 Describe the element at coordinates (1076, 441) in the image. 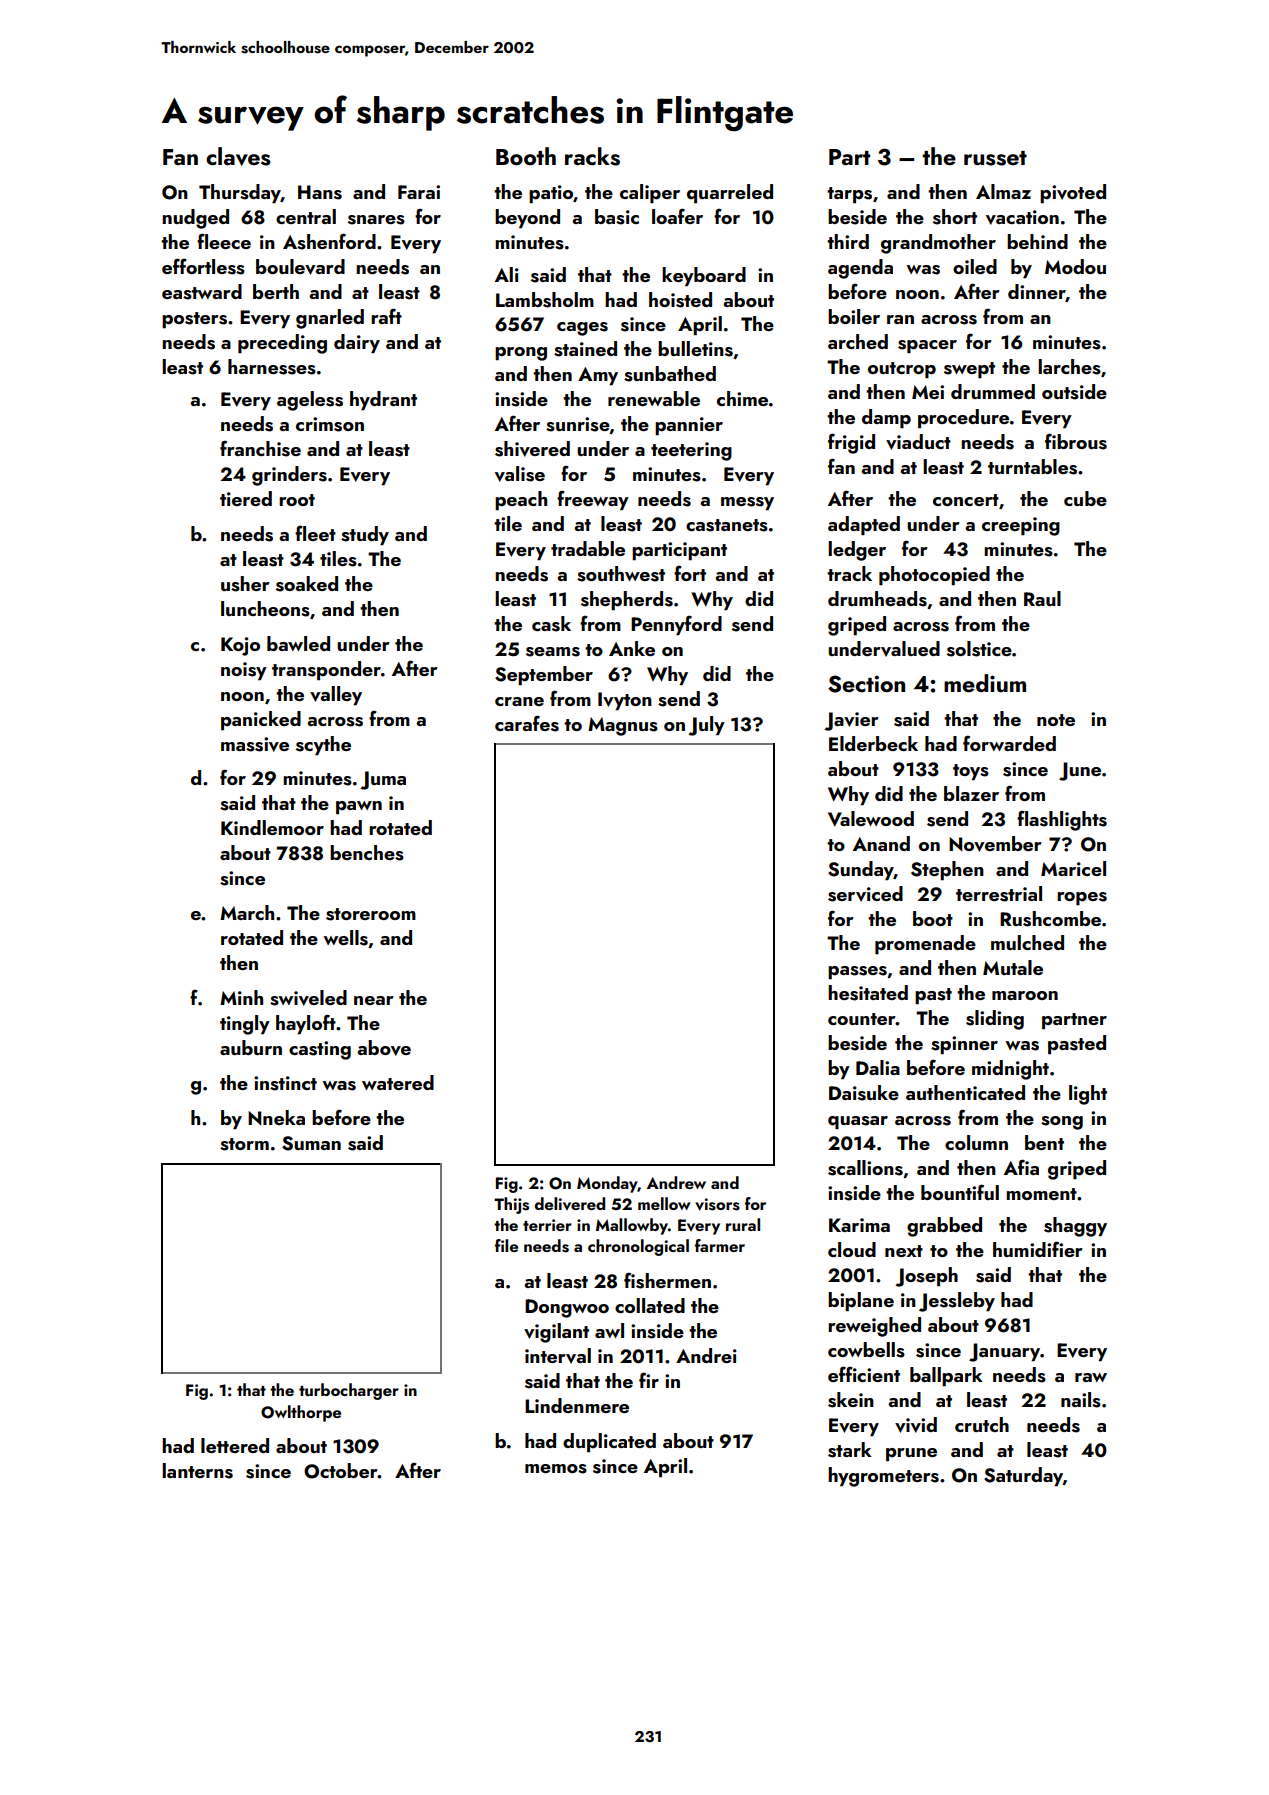

I see `fibrous` at that location.
